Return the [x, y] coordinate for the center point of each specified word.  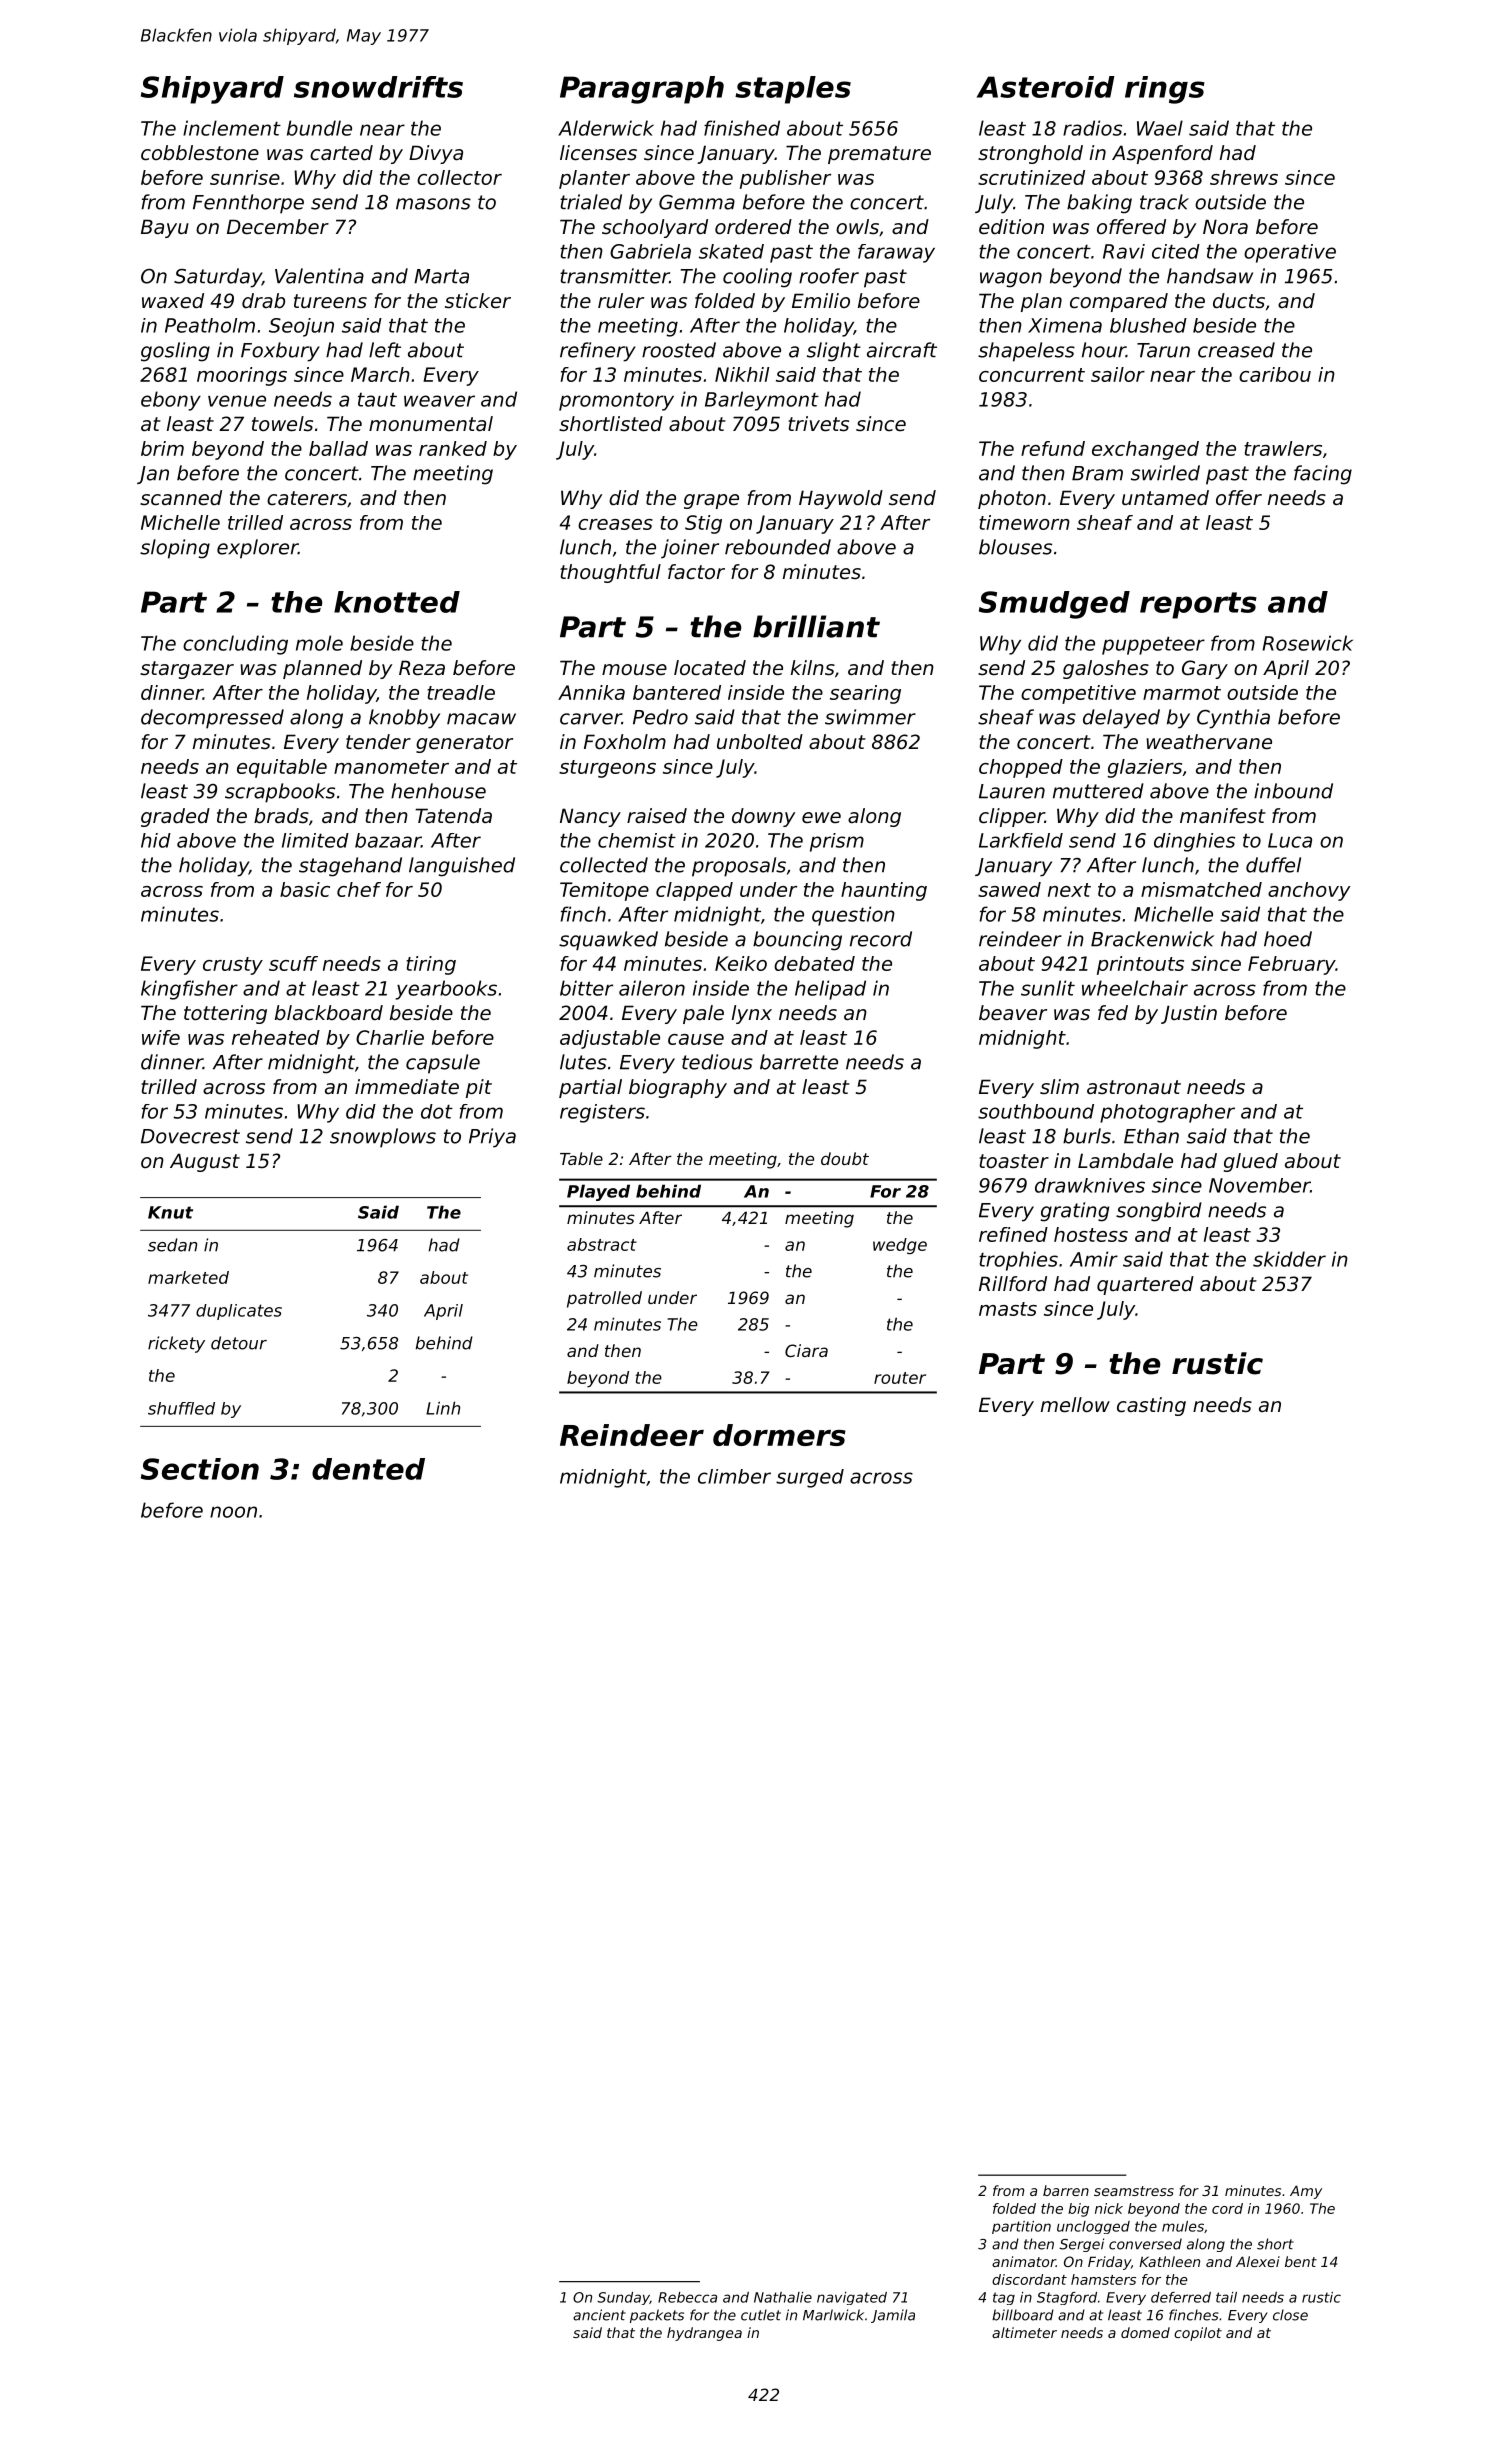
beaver [1013, 1013]
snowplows [383, 1138]
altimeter [1024, 2332]
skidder [1289, 1259]
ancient [599, 2315]
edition [1011, 227]
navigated [852, 2298]
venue [237, 401]
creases [615, 524]
